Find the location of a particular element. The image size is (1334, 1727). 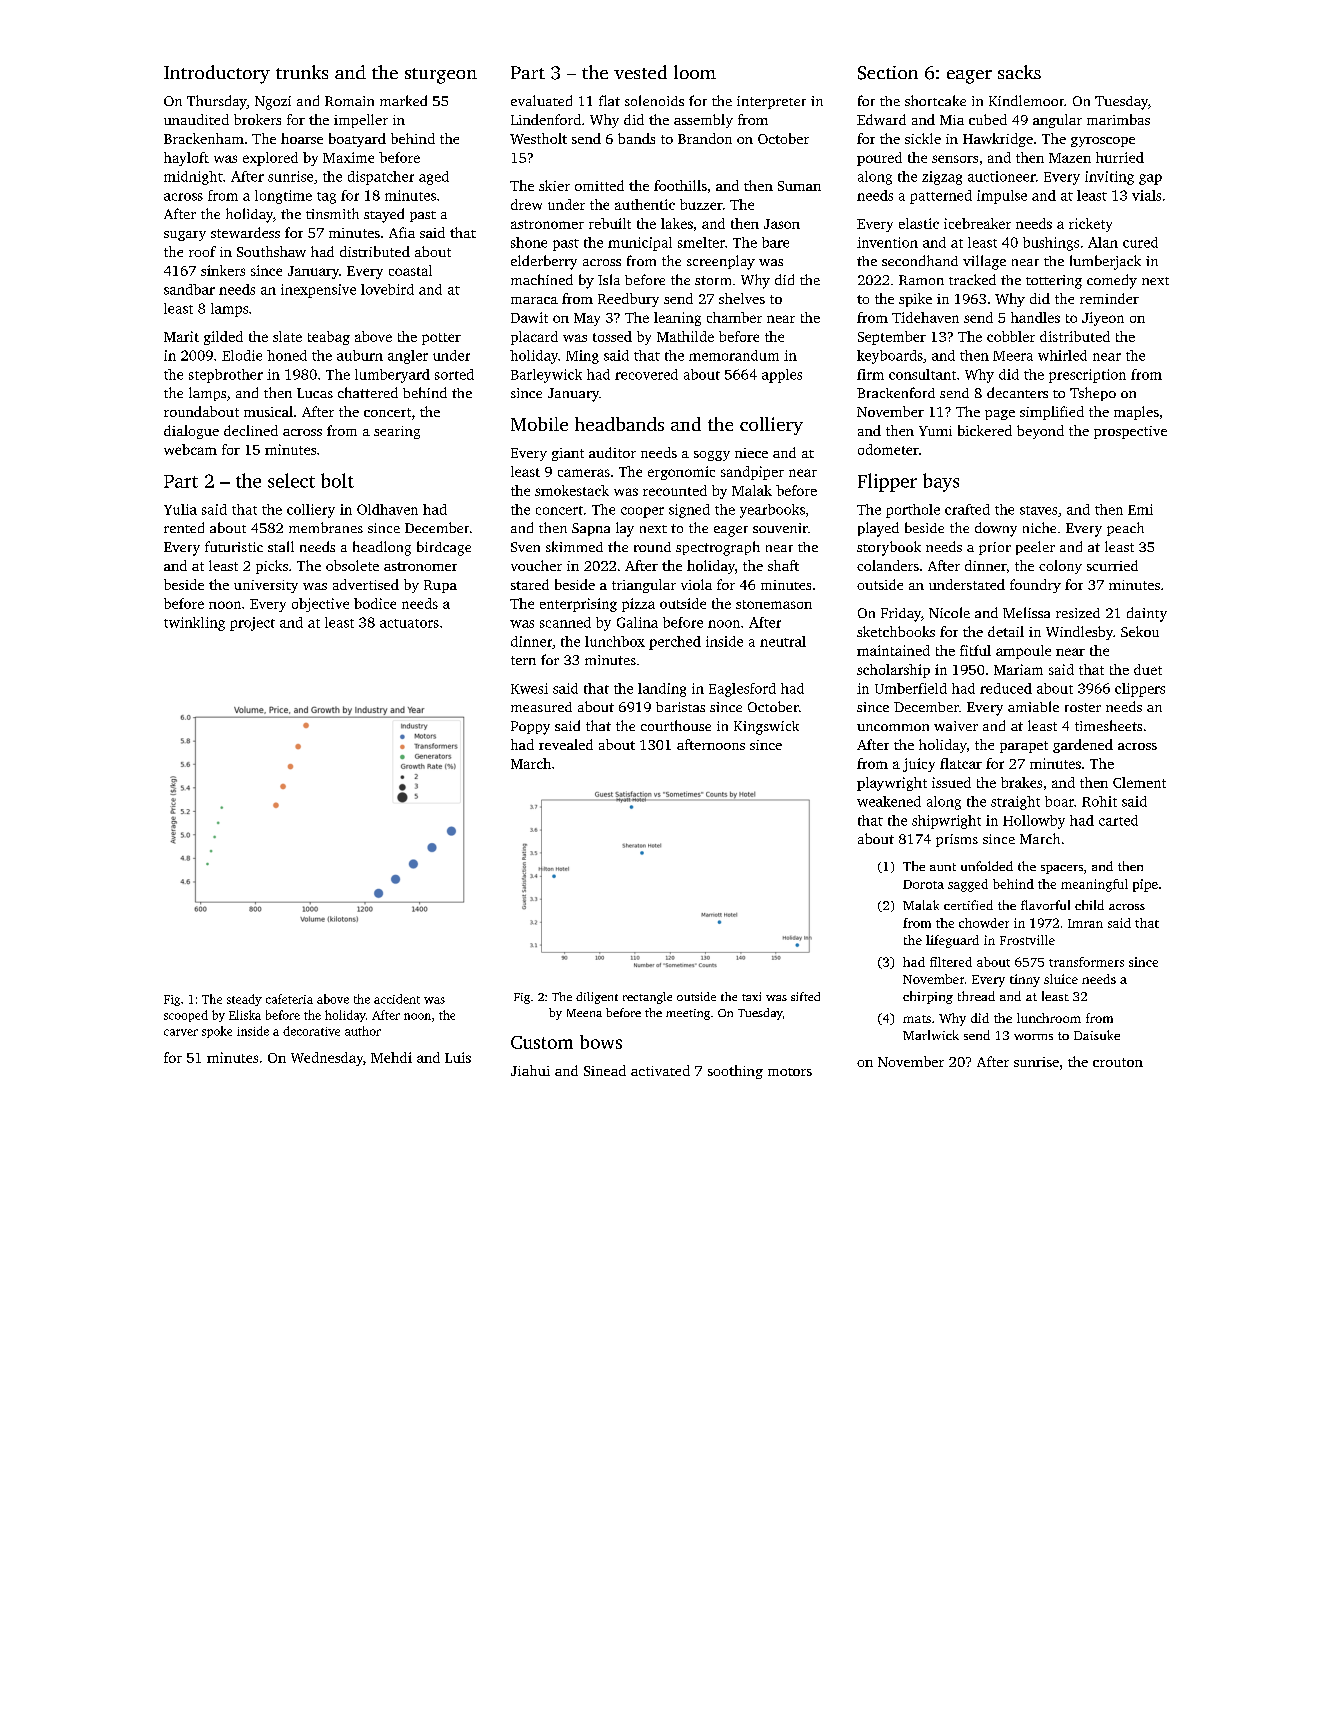

icebreaker is located at coordinates (977, 223).
